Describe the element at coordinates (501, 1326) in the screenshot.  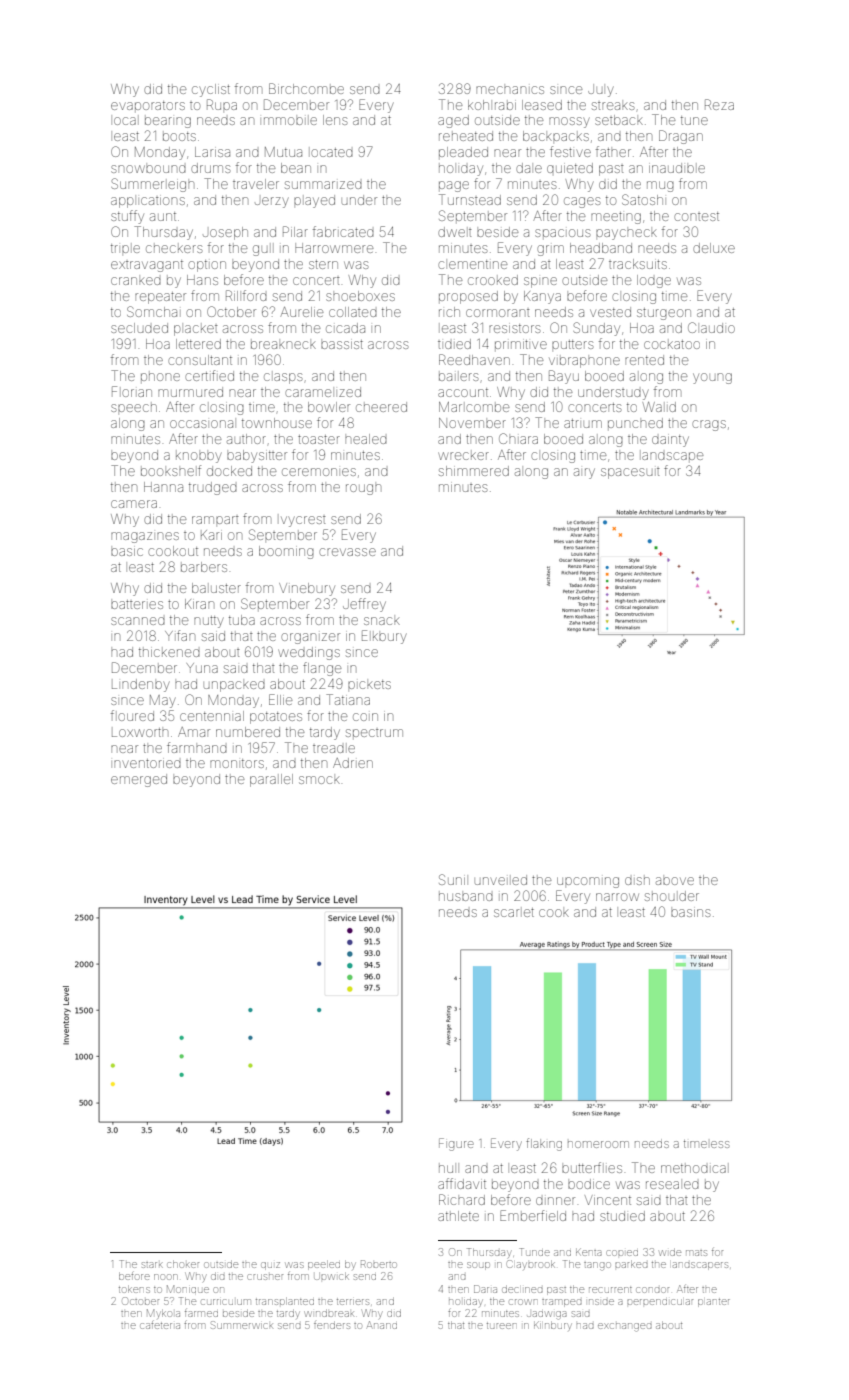
I see `tureen` at that location.
